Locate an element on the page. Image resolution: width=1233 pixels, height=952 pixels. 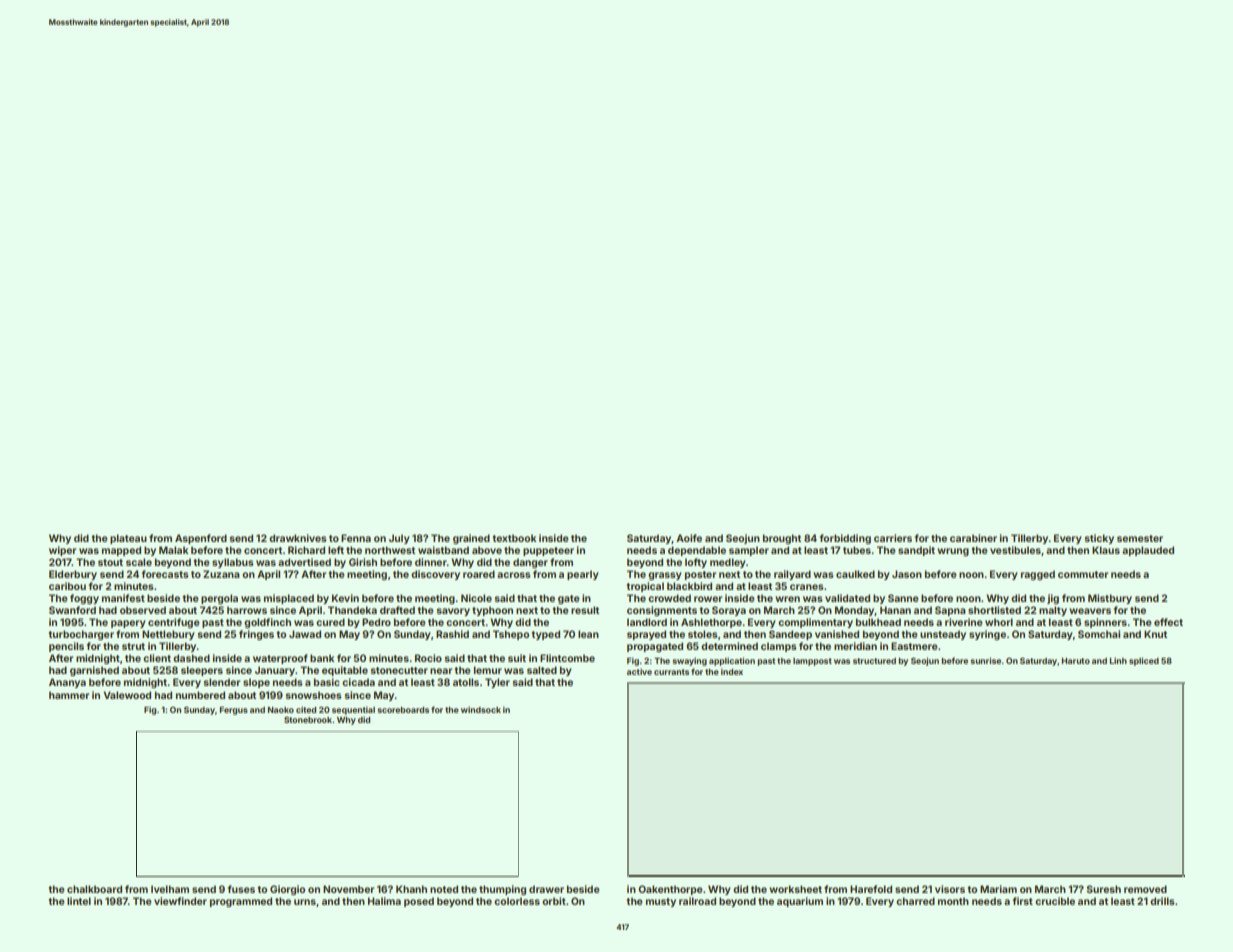
textbook is located at coordinates (514, 538).
